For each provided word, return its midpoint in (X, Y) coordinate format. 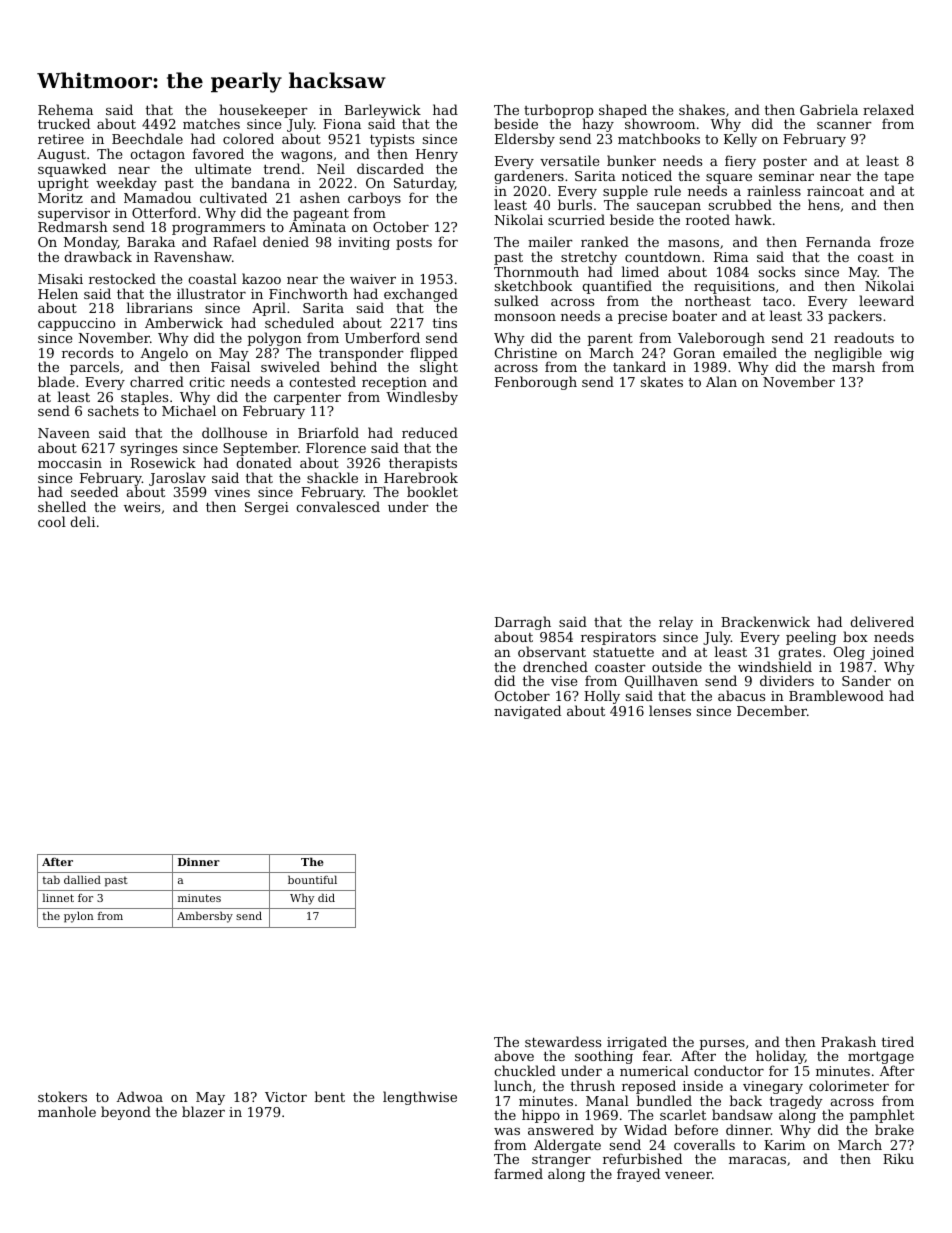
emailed (750, 352)
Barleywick (383, 111)
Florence (336, 447)
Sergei (267, 508)
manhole (67, 1111)
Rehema (65, 109)
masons (693, 243)
